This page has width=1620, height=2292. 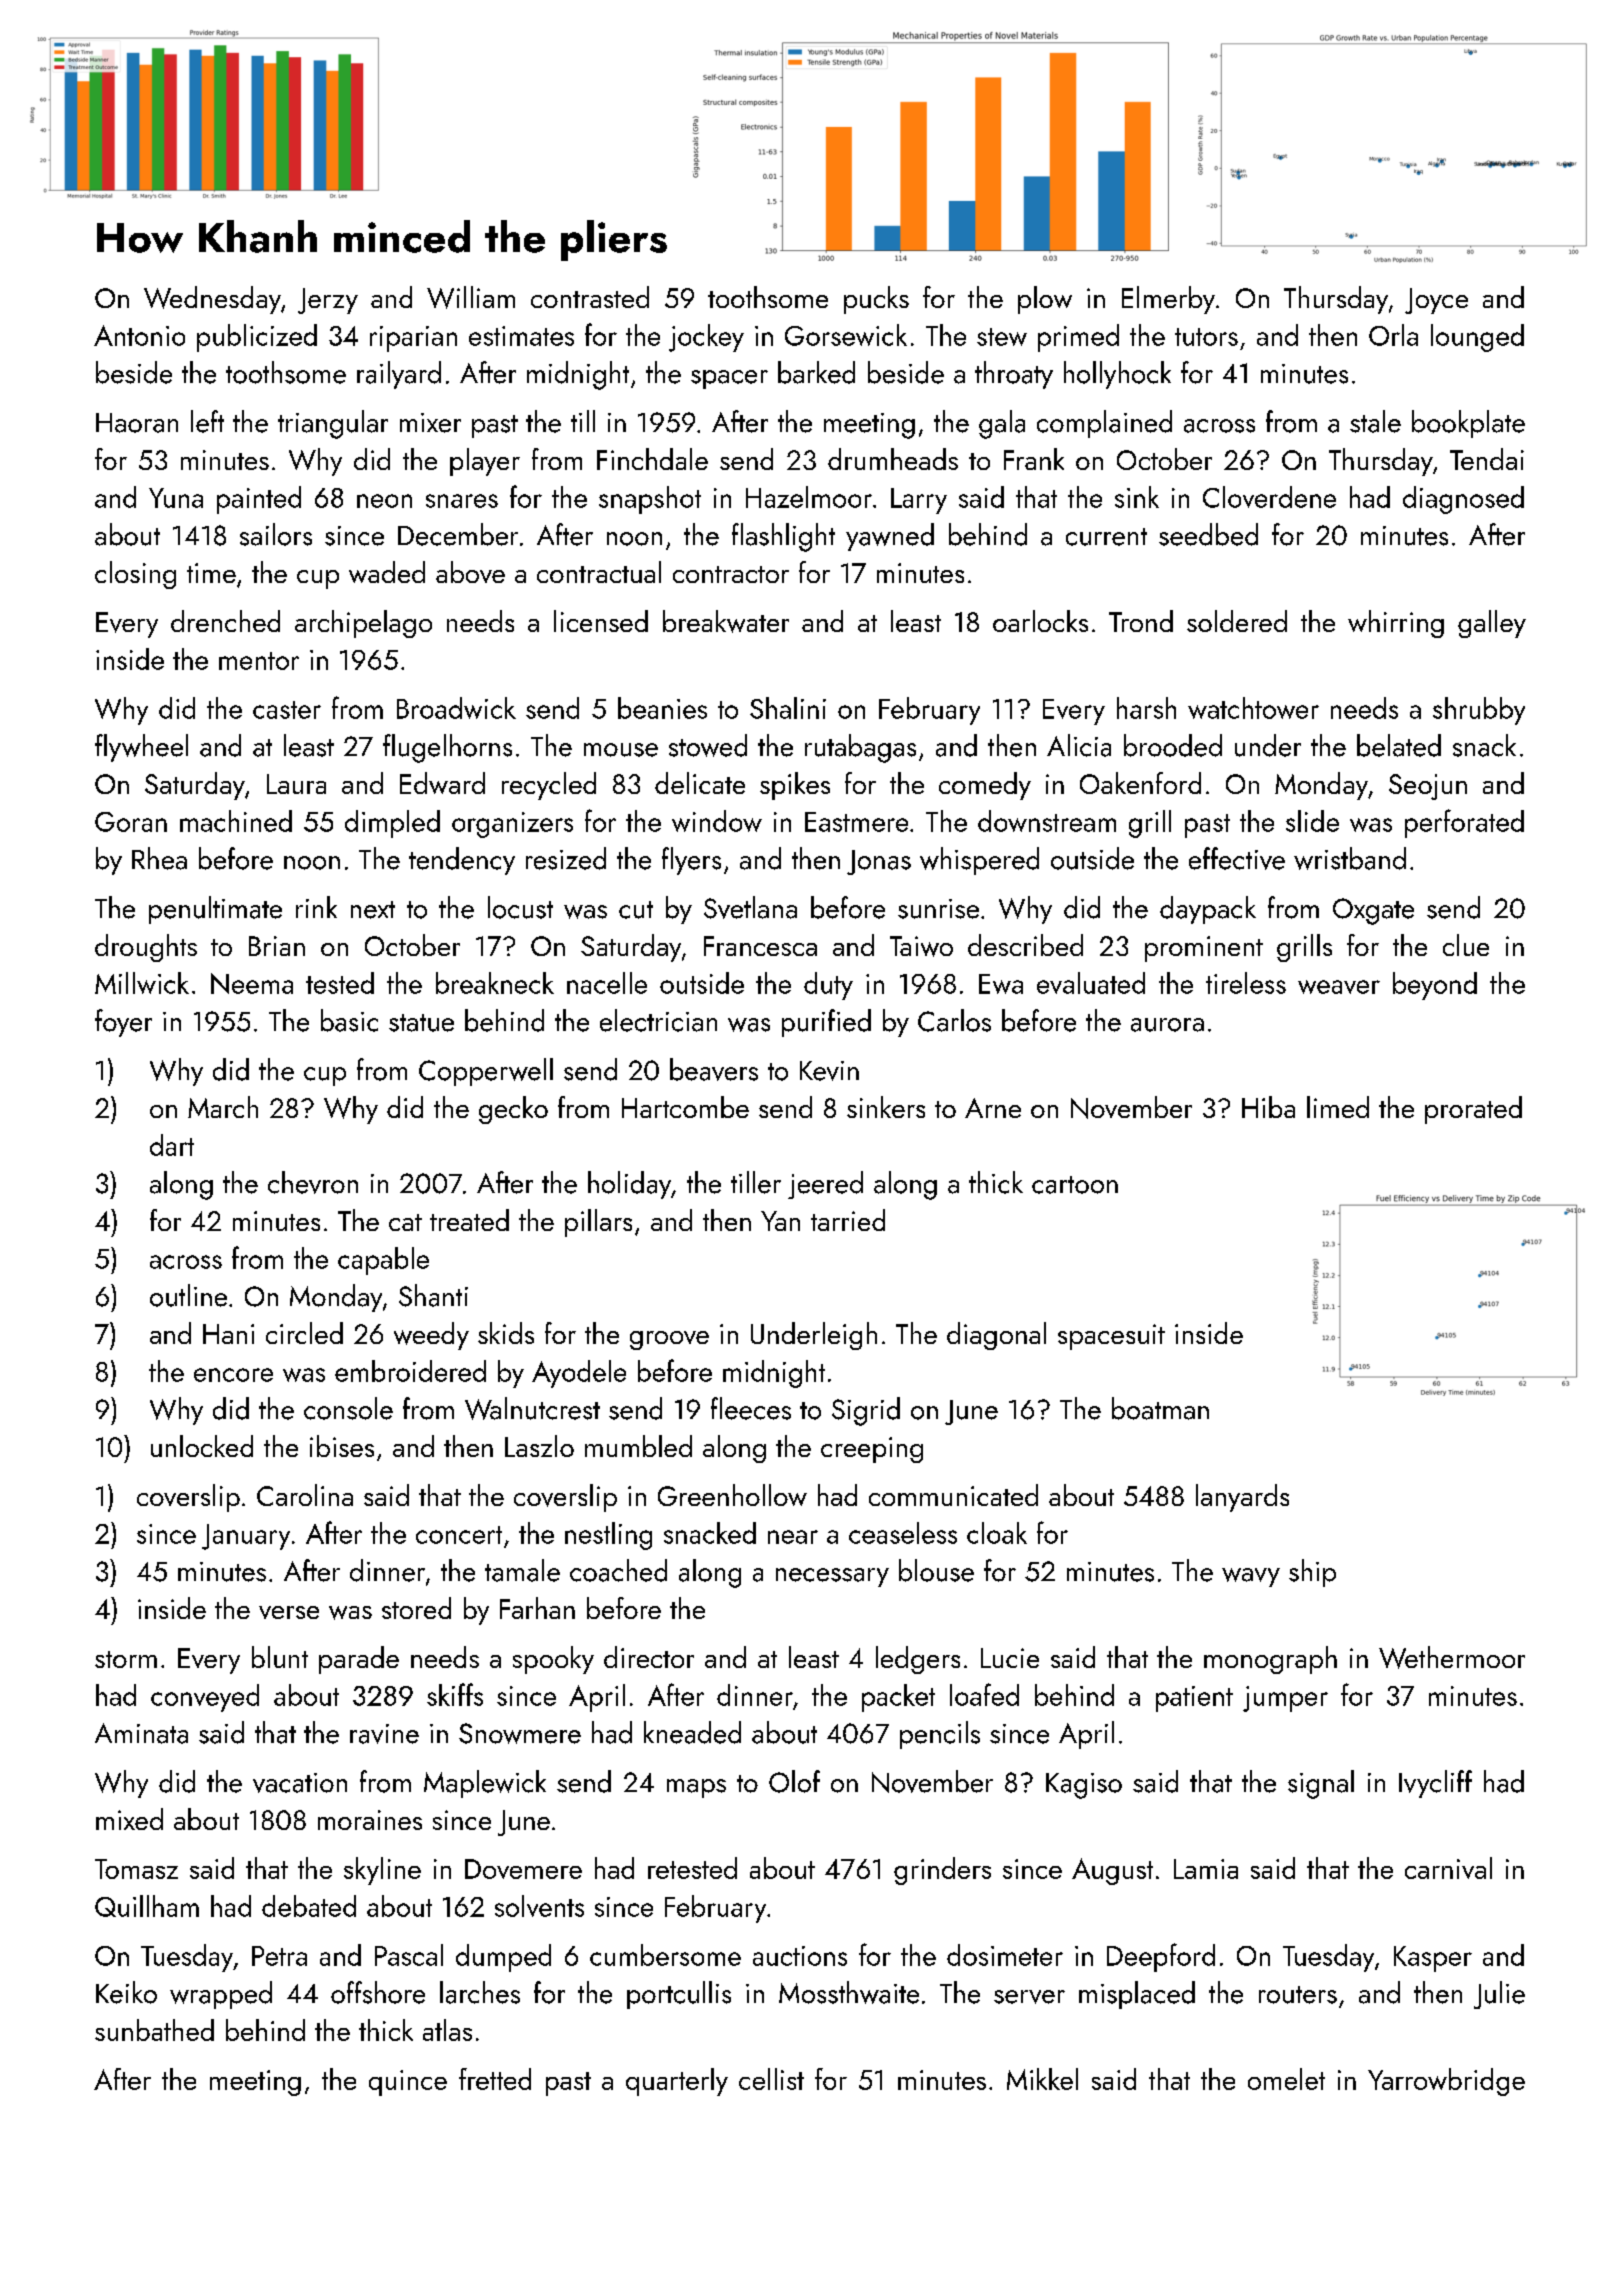 I want to click on tarried, so click(x=848, y=1220).
